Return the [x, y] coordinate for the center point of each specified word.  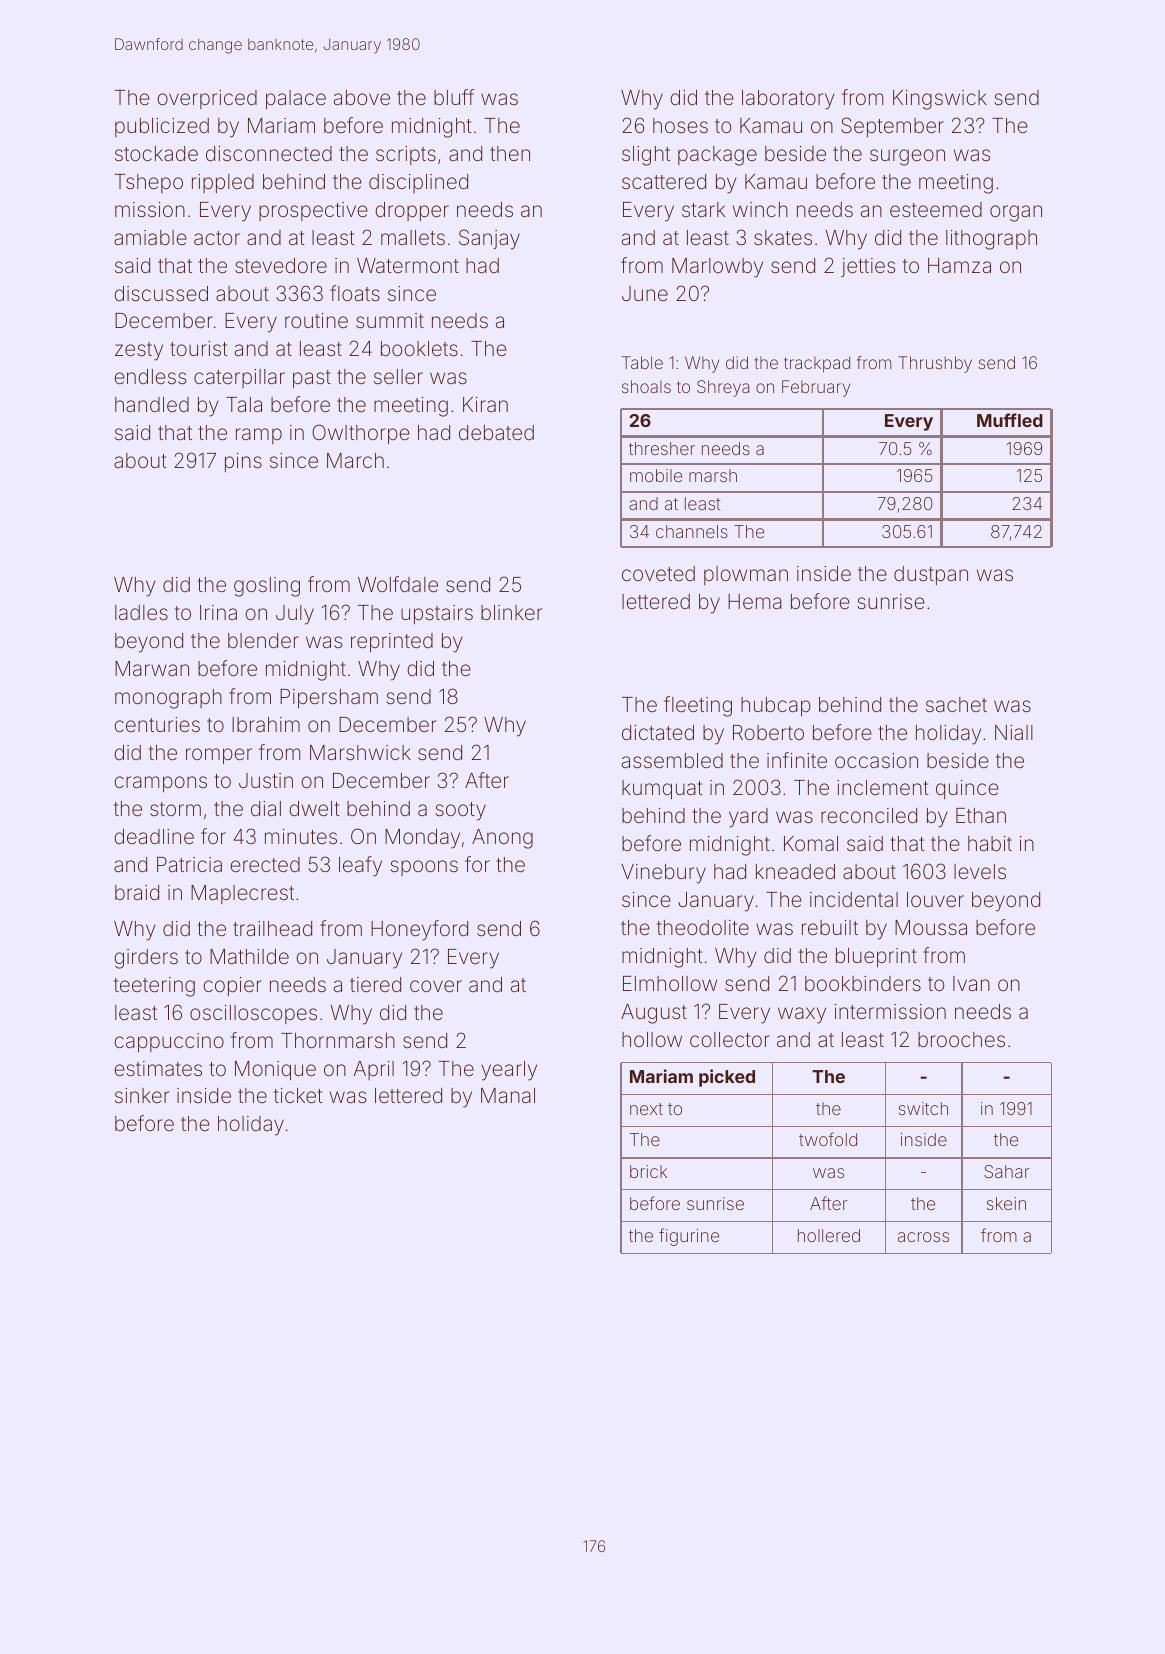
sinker [142, 1095]
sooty [460, 811]
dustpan [931, 575]
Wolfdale [398, 584]
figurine [689, 1237]
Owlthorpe [361, 434]
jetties [868, 267]
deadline [154, 836]
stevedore [281, 265]
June [645, 293]
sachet [956, 704]
